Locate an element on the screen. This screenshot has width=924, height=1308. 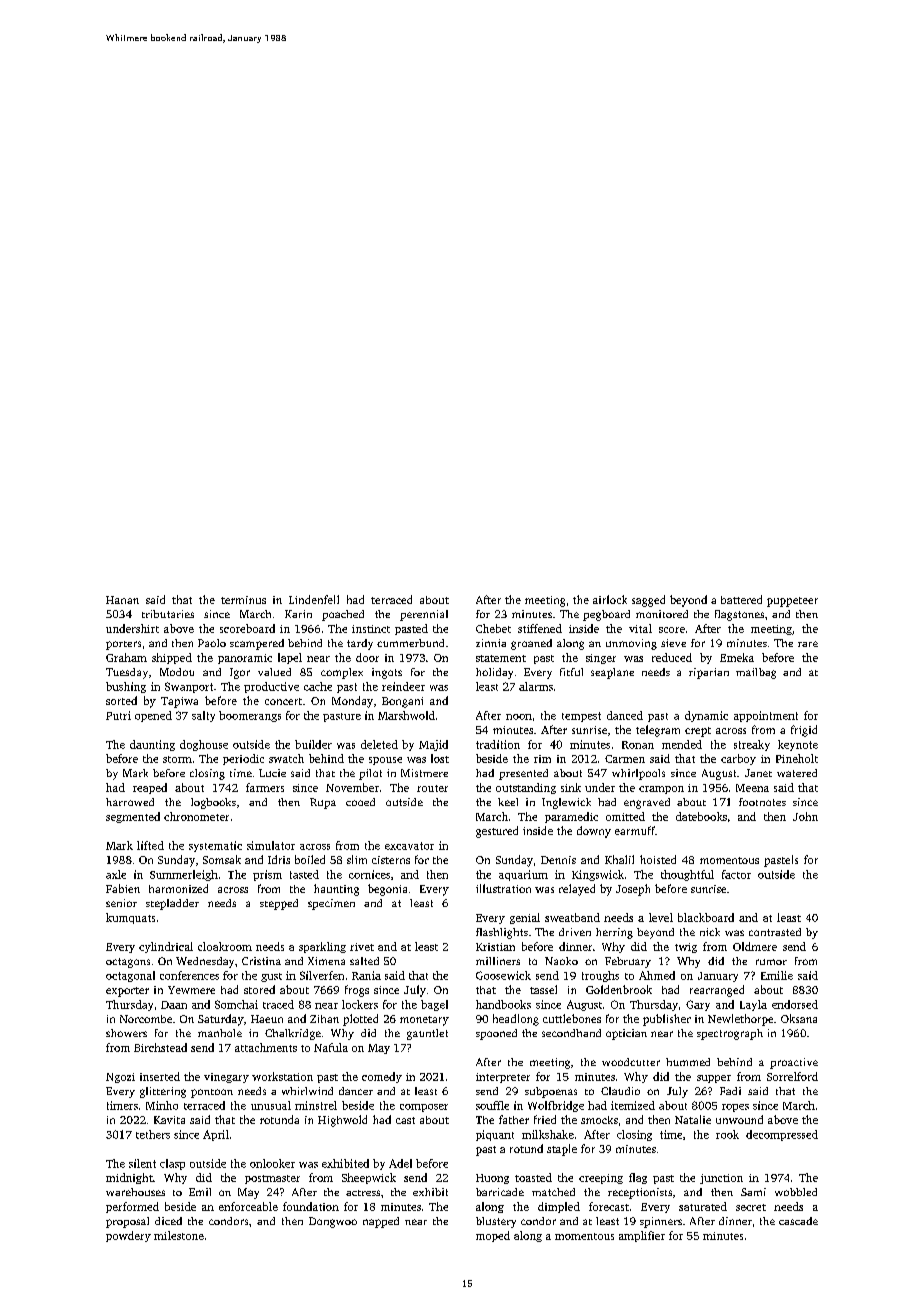
lapel is located at coordinates (290, 658).
